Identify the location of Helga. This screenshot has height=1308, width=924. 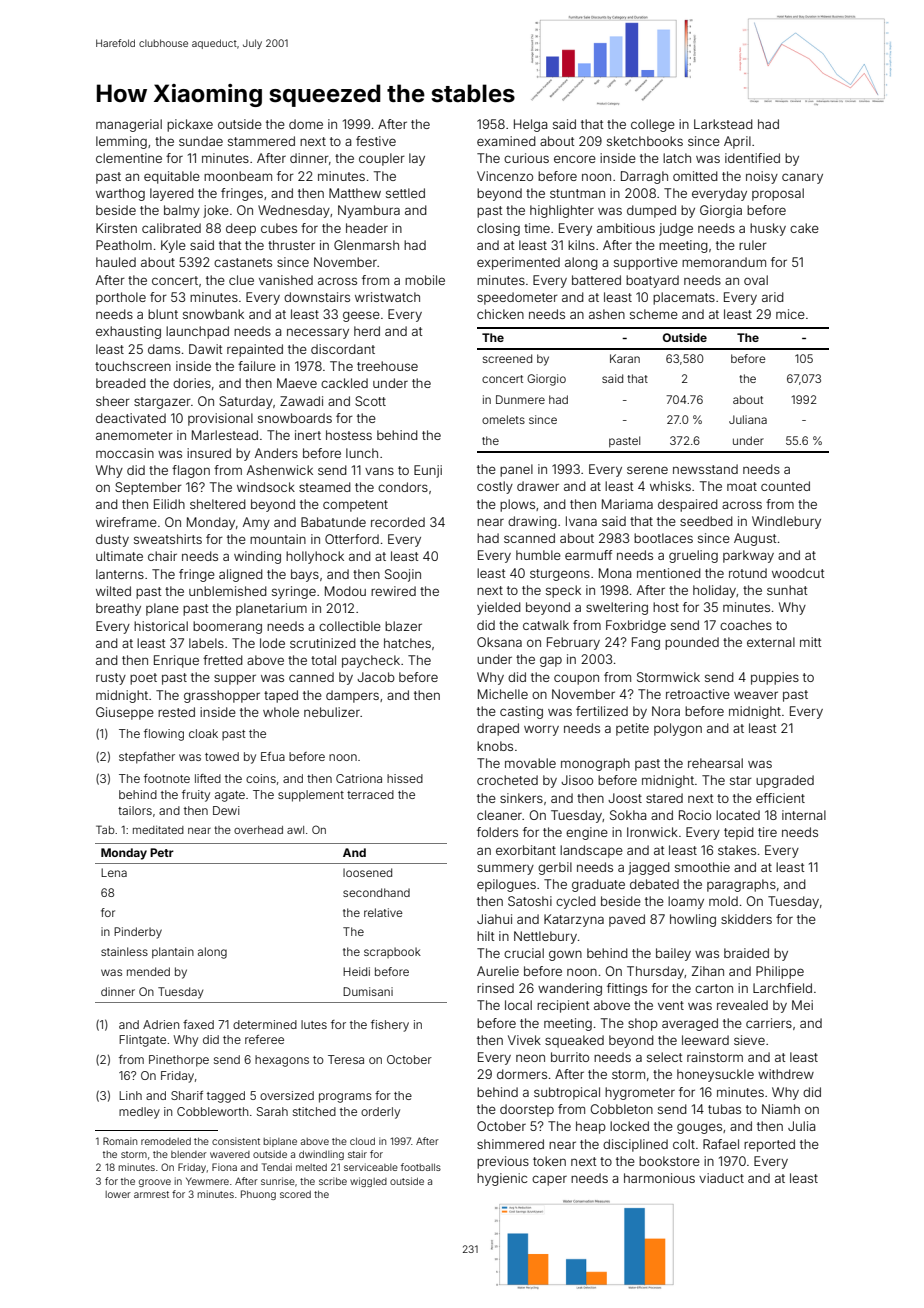
(530, 125).
